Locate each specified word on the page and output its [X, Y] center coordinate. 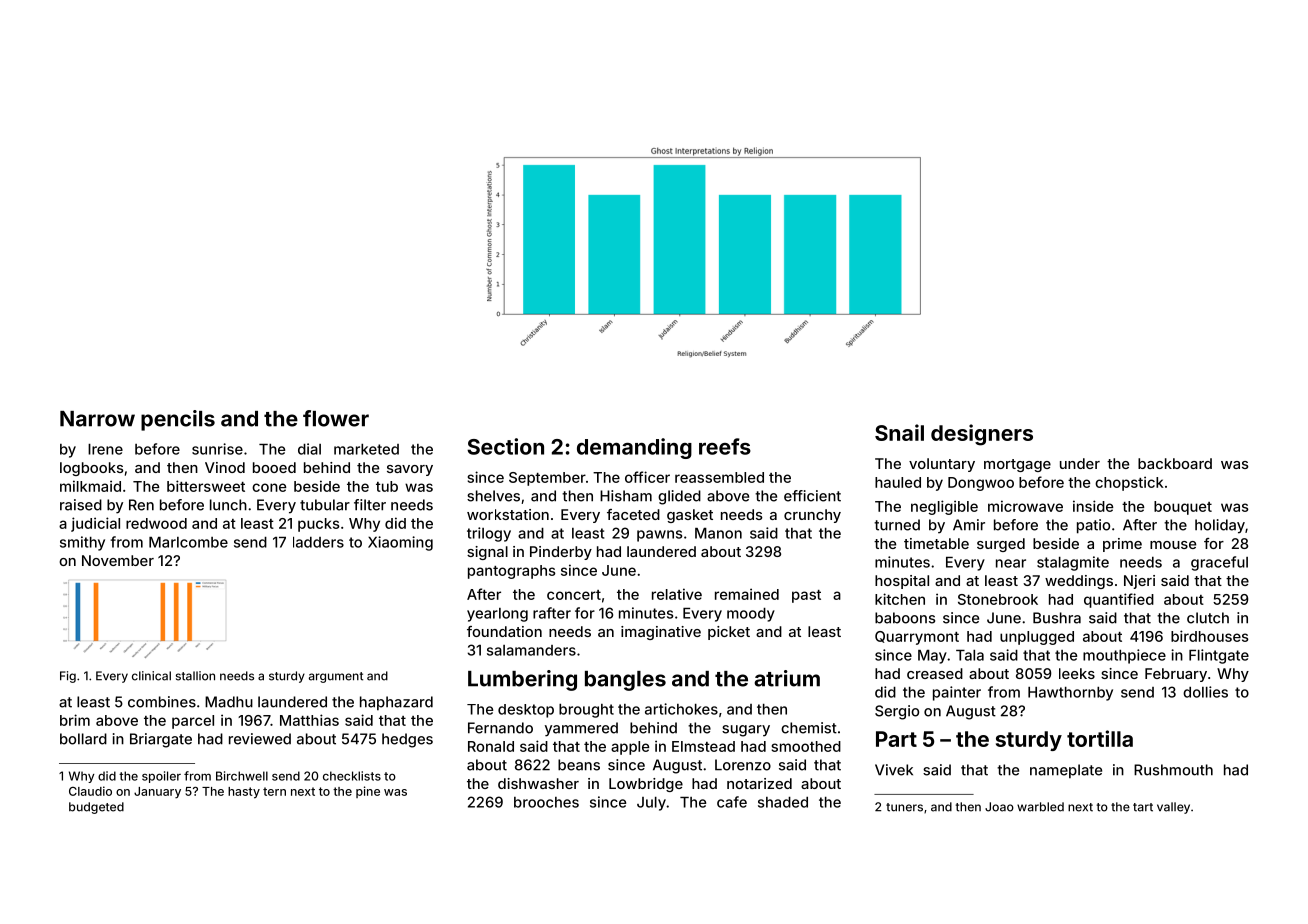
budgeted [96, 808]
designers [982, 435]
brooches [546, 802]
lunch [228, 505]
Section [505, 446]
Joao [999, 807]
